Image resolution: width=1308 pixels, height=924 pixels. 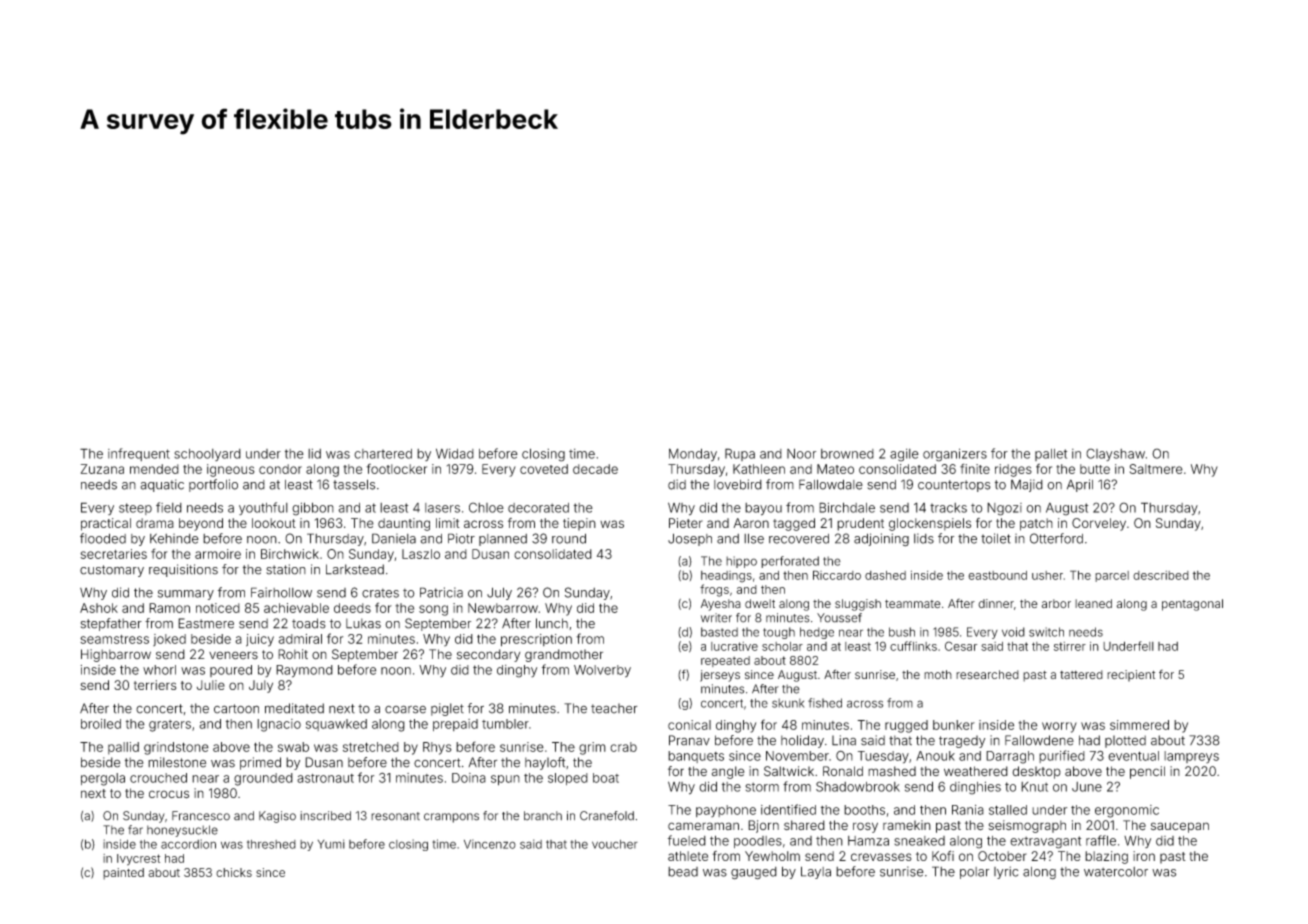 What do you see at coordinates (1080, 485) in the screenshot?
I see `April` at bounding box center [1080, 485].
